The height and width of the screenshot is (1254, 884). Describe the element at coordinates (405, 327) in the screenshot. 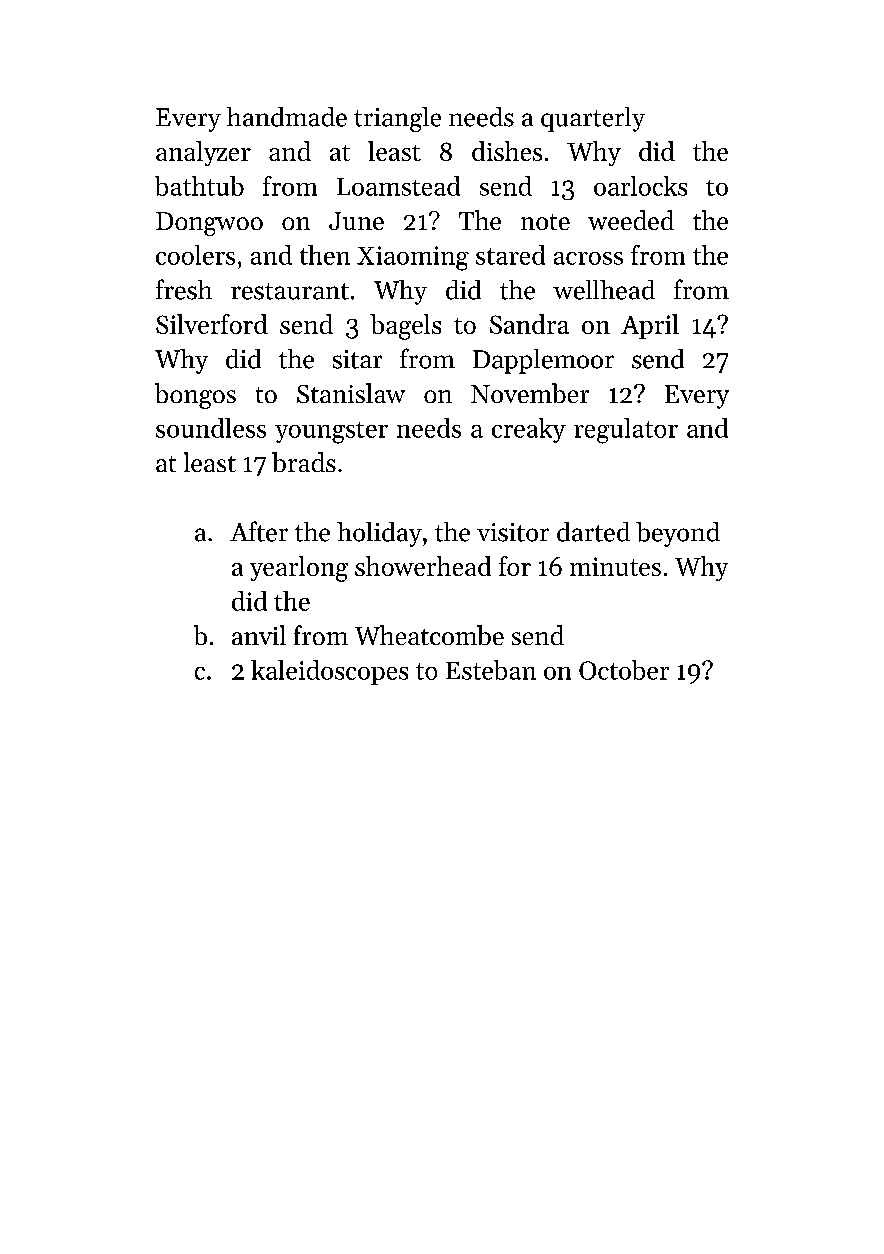

I see `bagels` at that location.
